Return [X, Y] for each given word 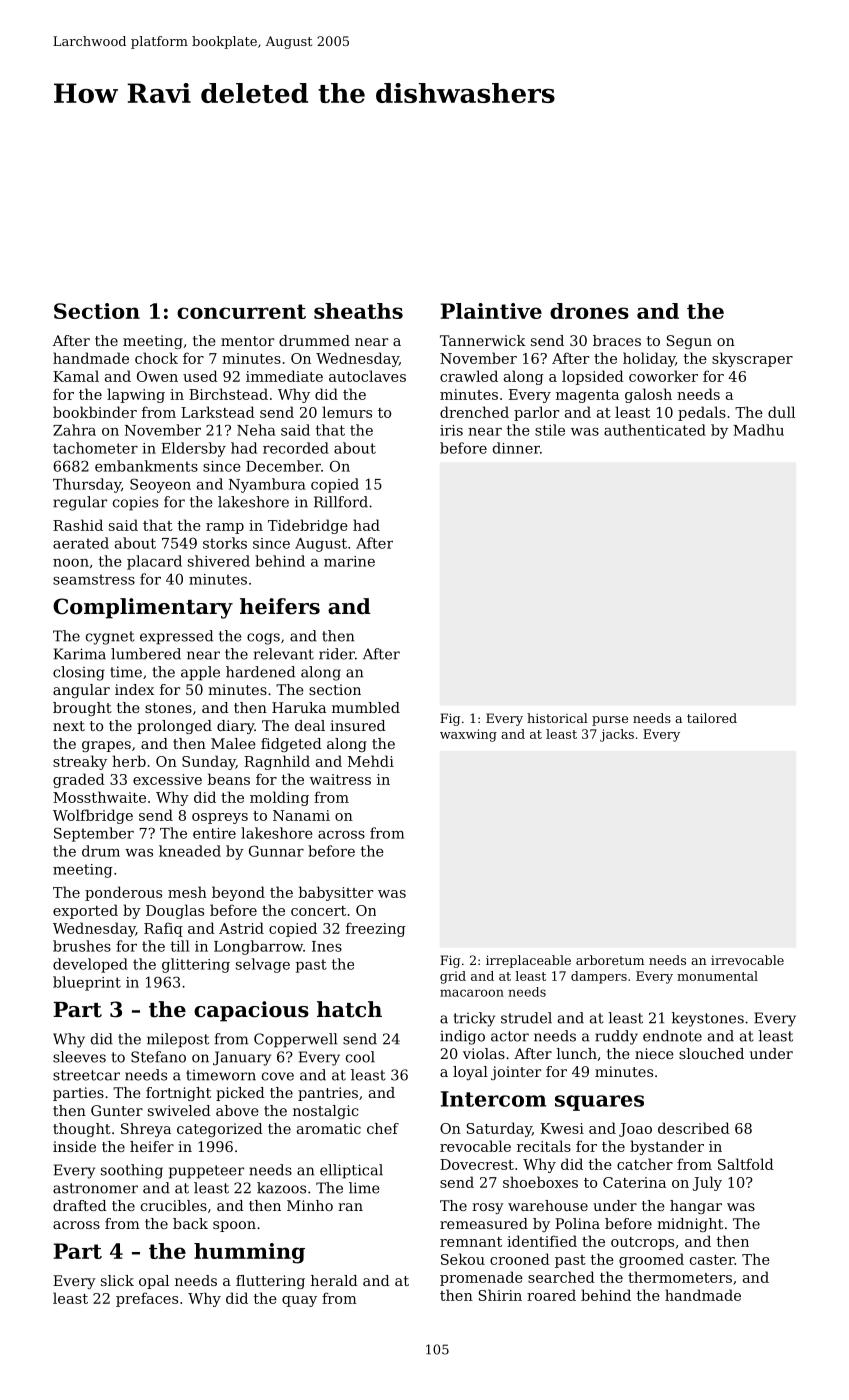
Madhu [758, 430]
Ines [327, 946]
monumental [717, 976]
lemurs [347, 412]
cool [360, 1057]
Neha [256, 430]
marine [349, 561]
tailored [712, 718]
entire [214, 833]
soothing [132, 1171]
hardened [260, 672]
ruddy [616, 1037]
